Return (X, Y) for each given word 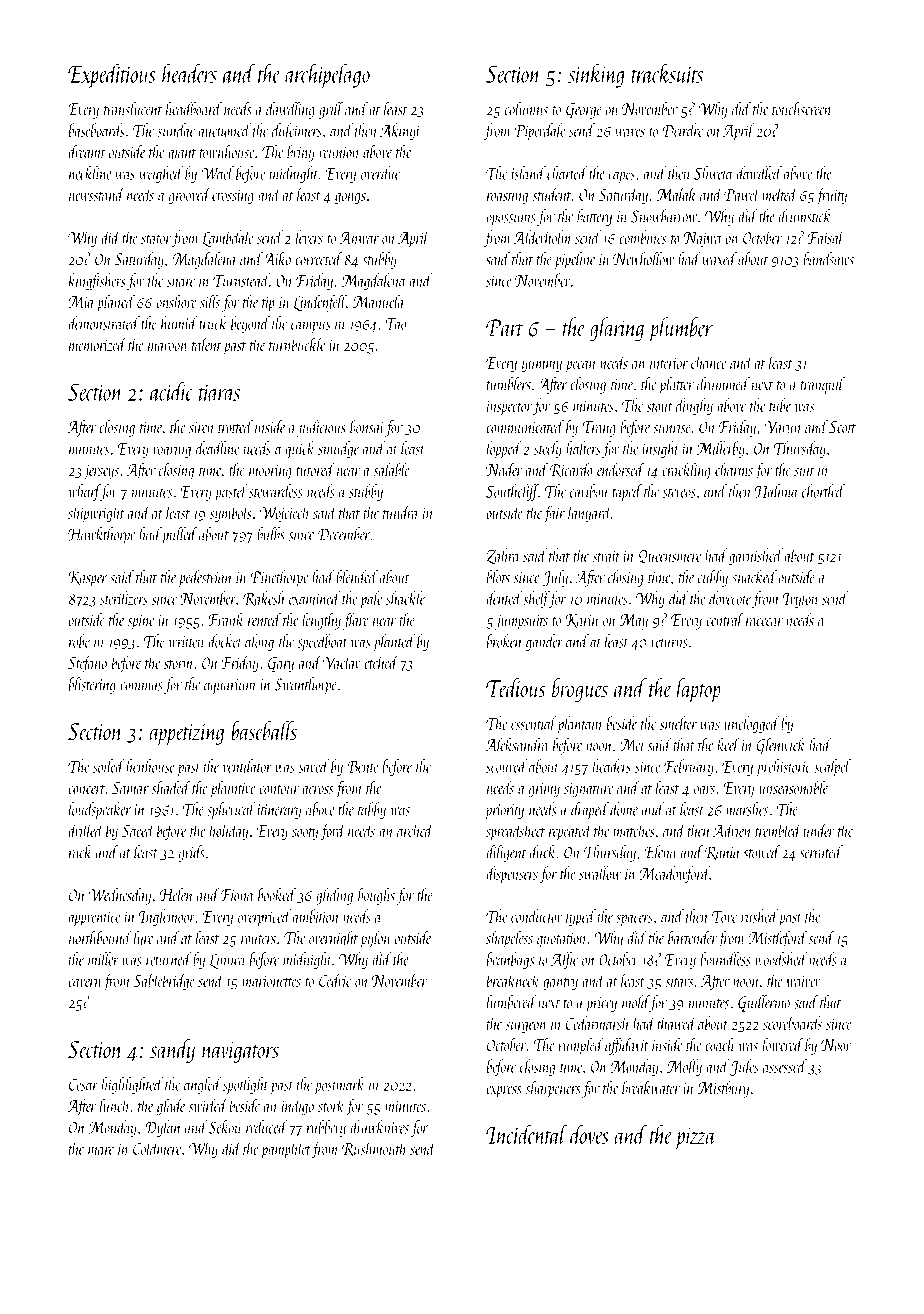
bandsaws (828, 259)
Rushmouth (374, 1149)
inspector (509, 408)
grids (191, 853)
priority (505, 811)
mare (101, 1151)
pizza (695, 1138)
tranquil (822, 385)
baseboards (96, 130)
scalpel (832, 768)
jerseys (101, 472)
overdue (380, 173)
